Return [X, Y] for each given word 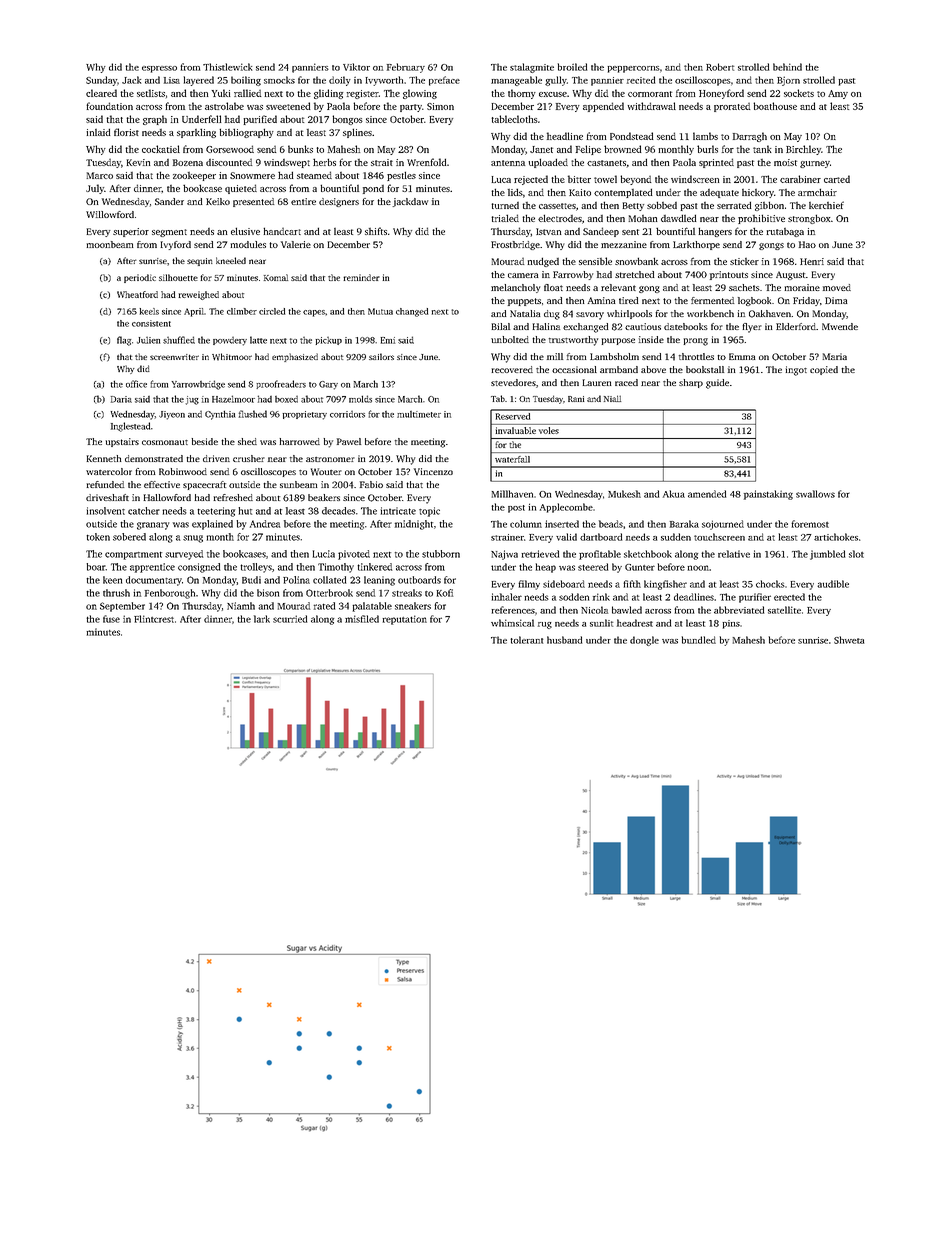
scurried [290, 619]
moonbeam [110, 244]
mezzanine [624, 244]
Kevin [138, 162]
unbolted [510, 339]
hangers [715, 232]
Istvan [549, 231]
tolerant [526, 640]
